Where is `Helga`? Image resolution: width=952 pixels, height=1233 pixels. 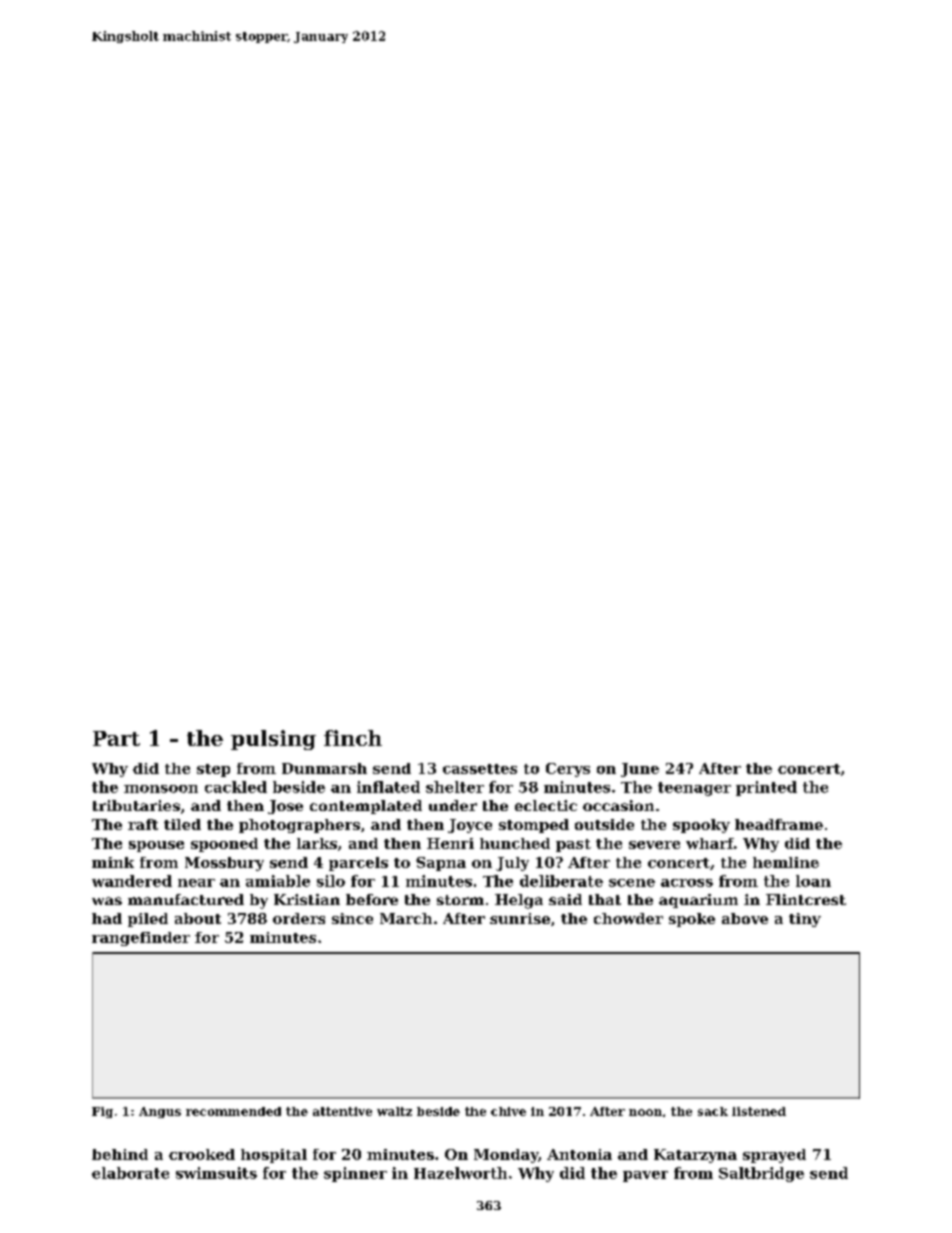 Helga is located at coordinates (519, 901).
